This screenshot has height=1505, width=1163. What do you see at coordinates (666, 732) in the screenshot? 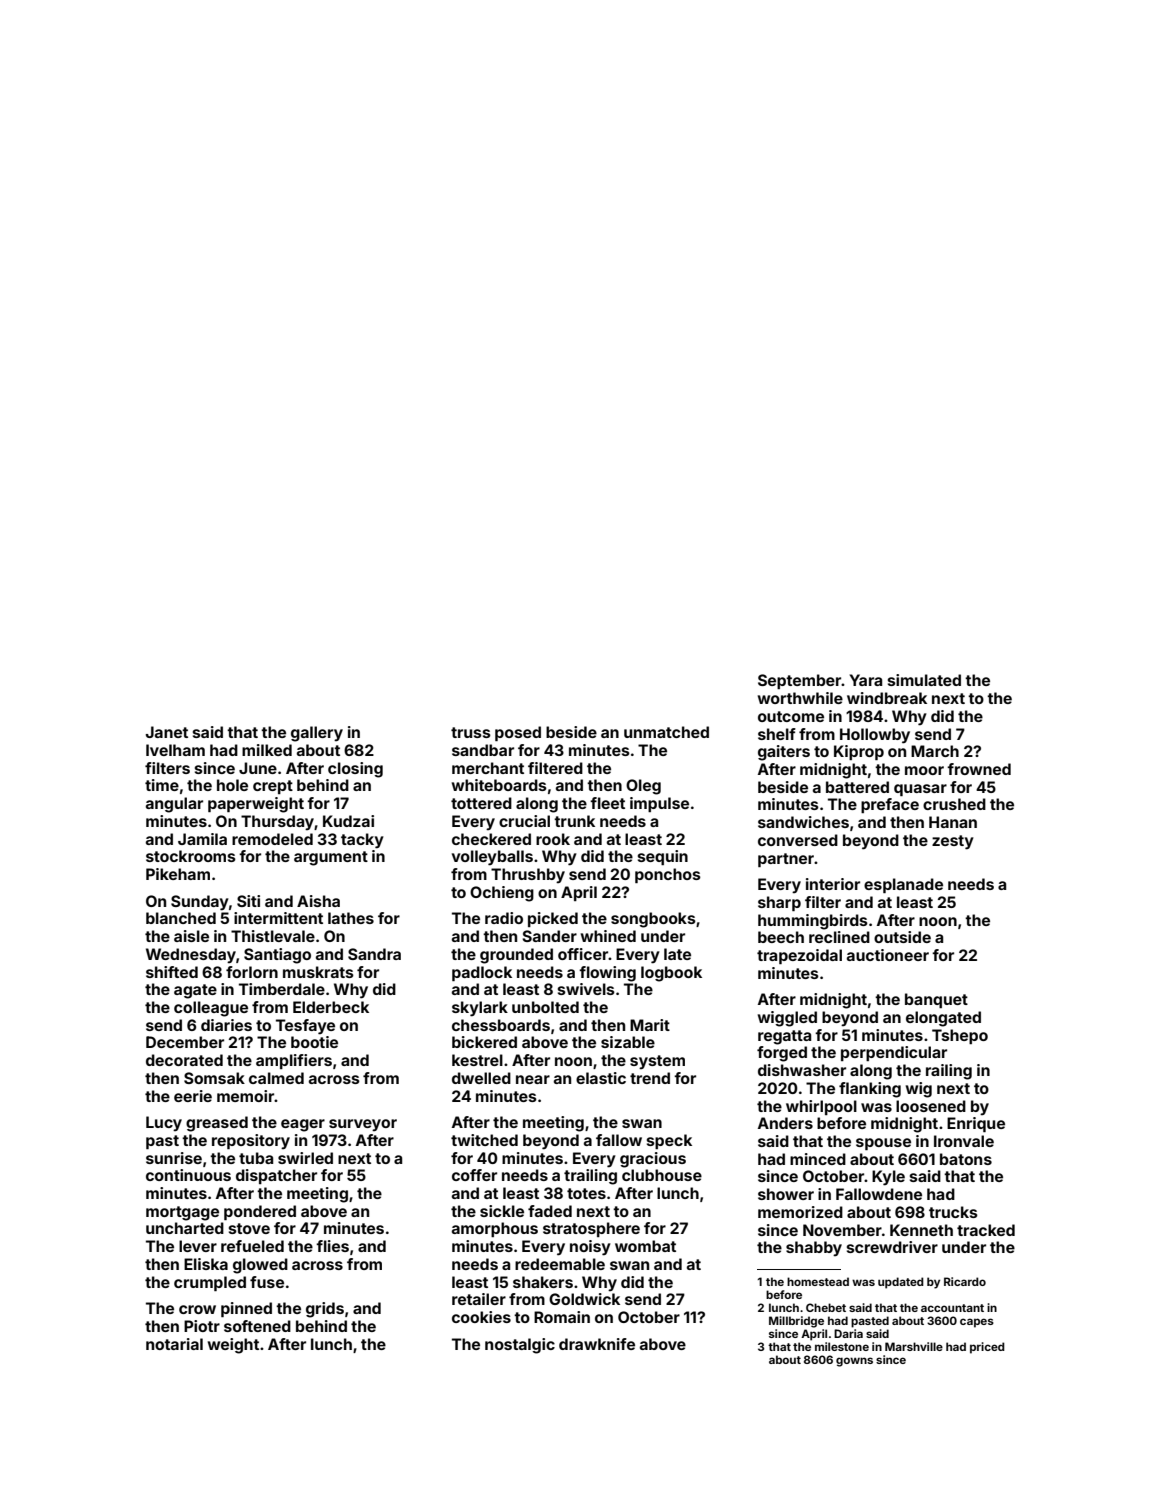
I see `unmatched` at bounding box center [666, 732].
